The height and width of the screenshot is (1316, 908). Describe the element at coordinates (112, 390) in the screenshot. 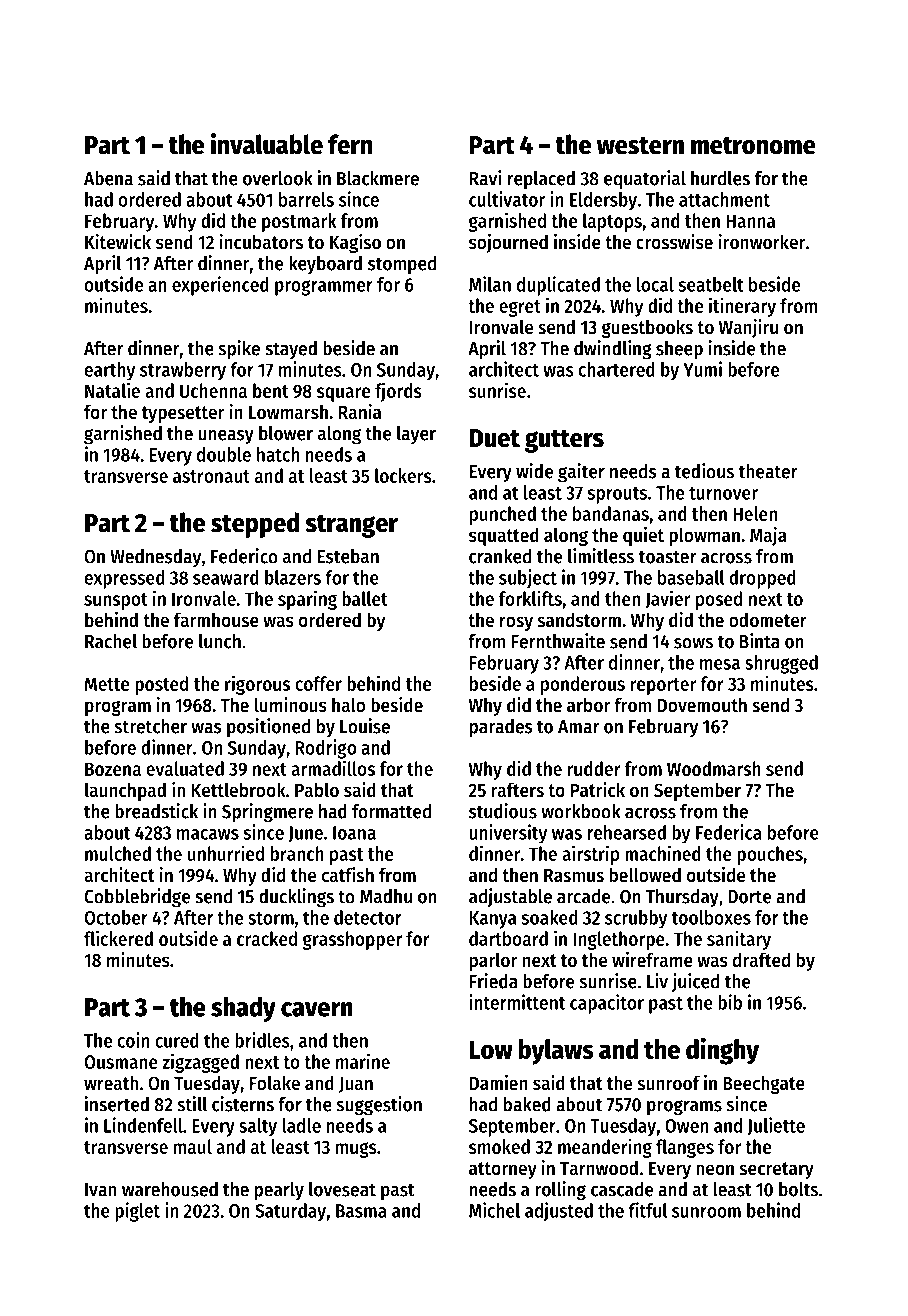

I see `Natalie` at that location.
